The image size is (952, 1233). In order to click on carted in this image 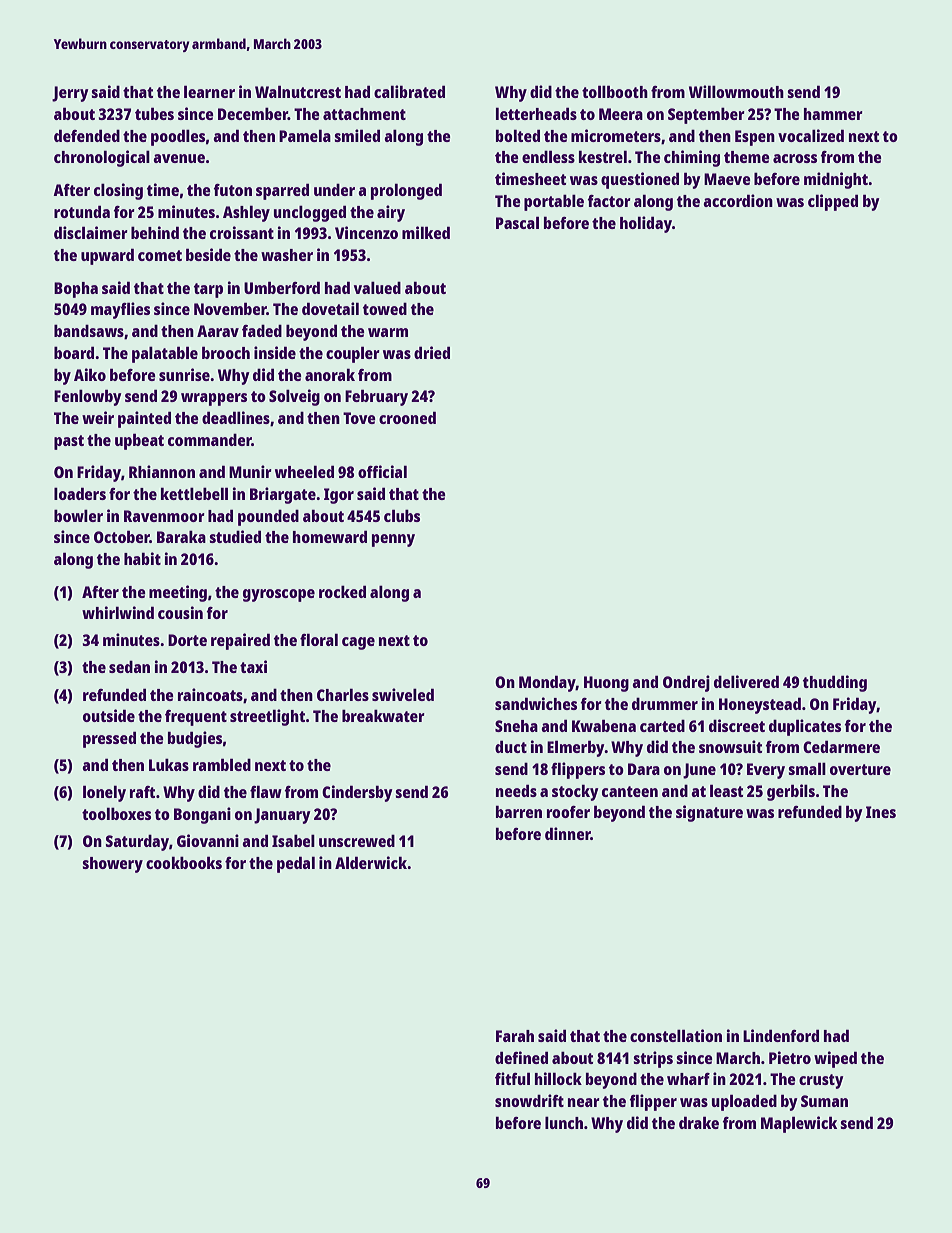, I will do `click(662, 725)`.
